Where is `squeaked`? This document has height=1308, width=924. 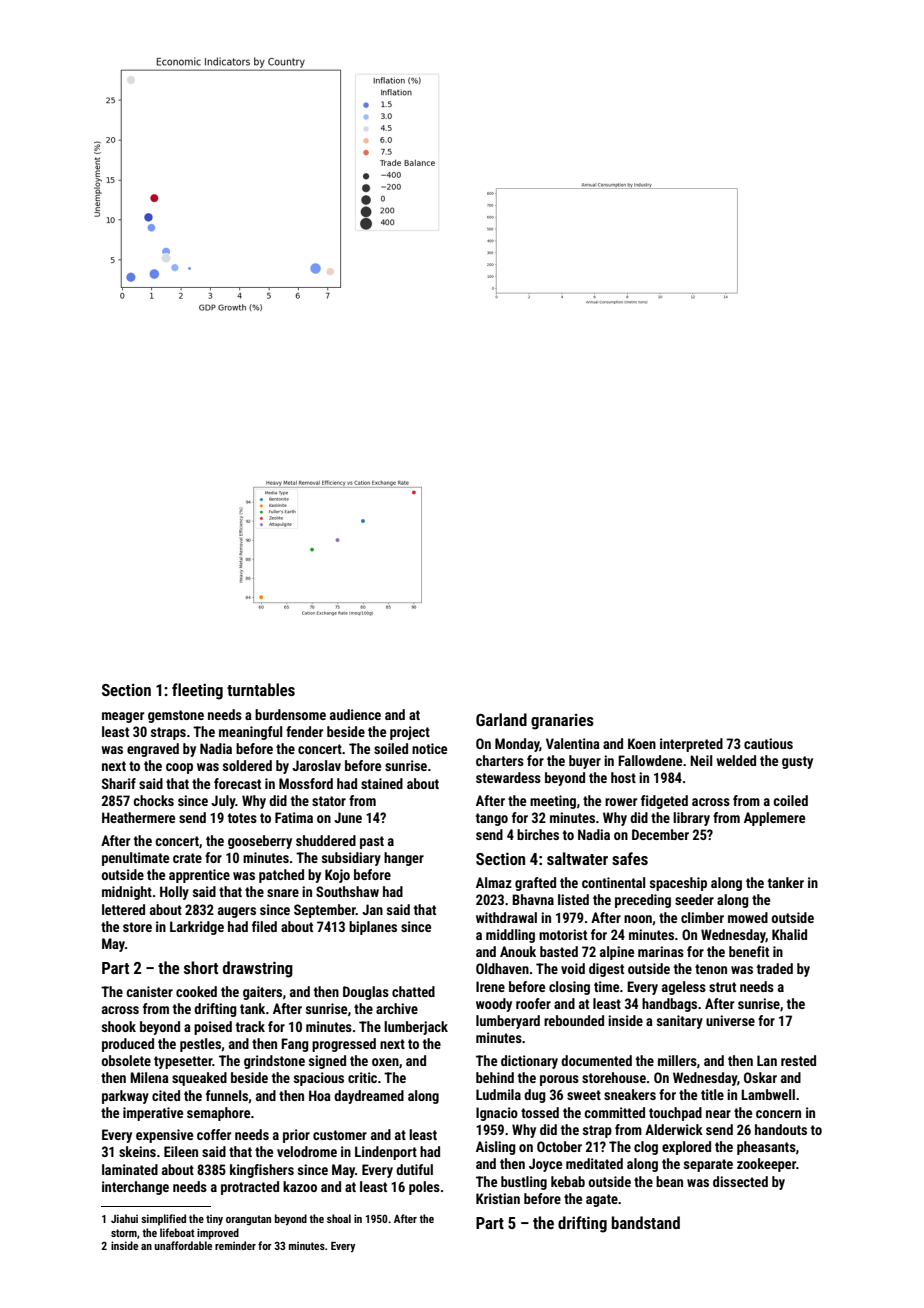
squeaked is located at coordinates (199, 1079).
